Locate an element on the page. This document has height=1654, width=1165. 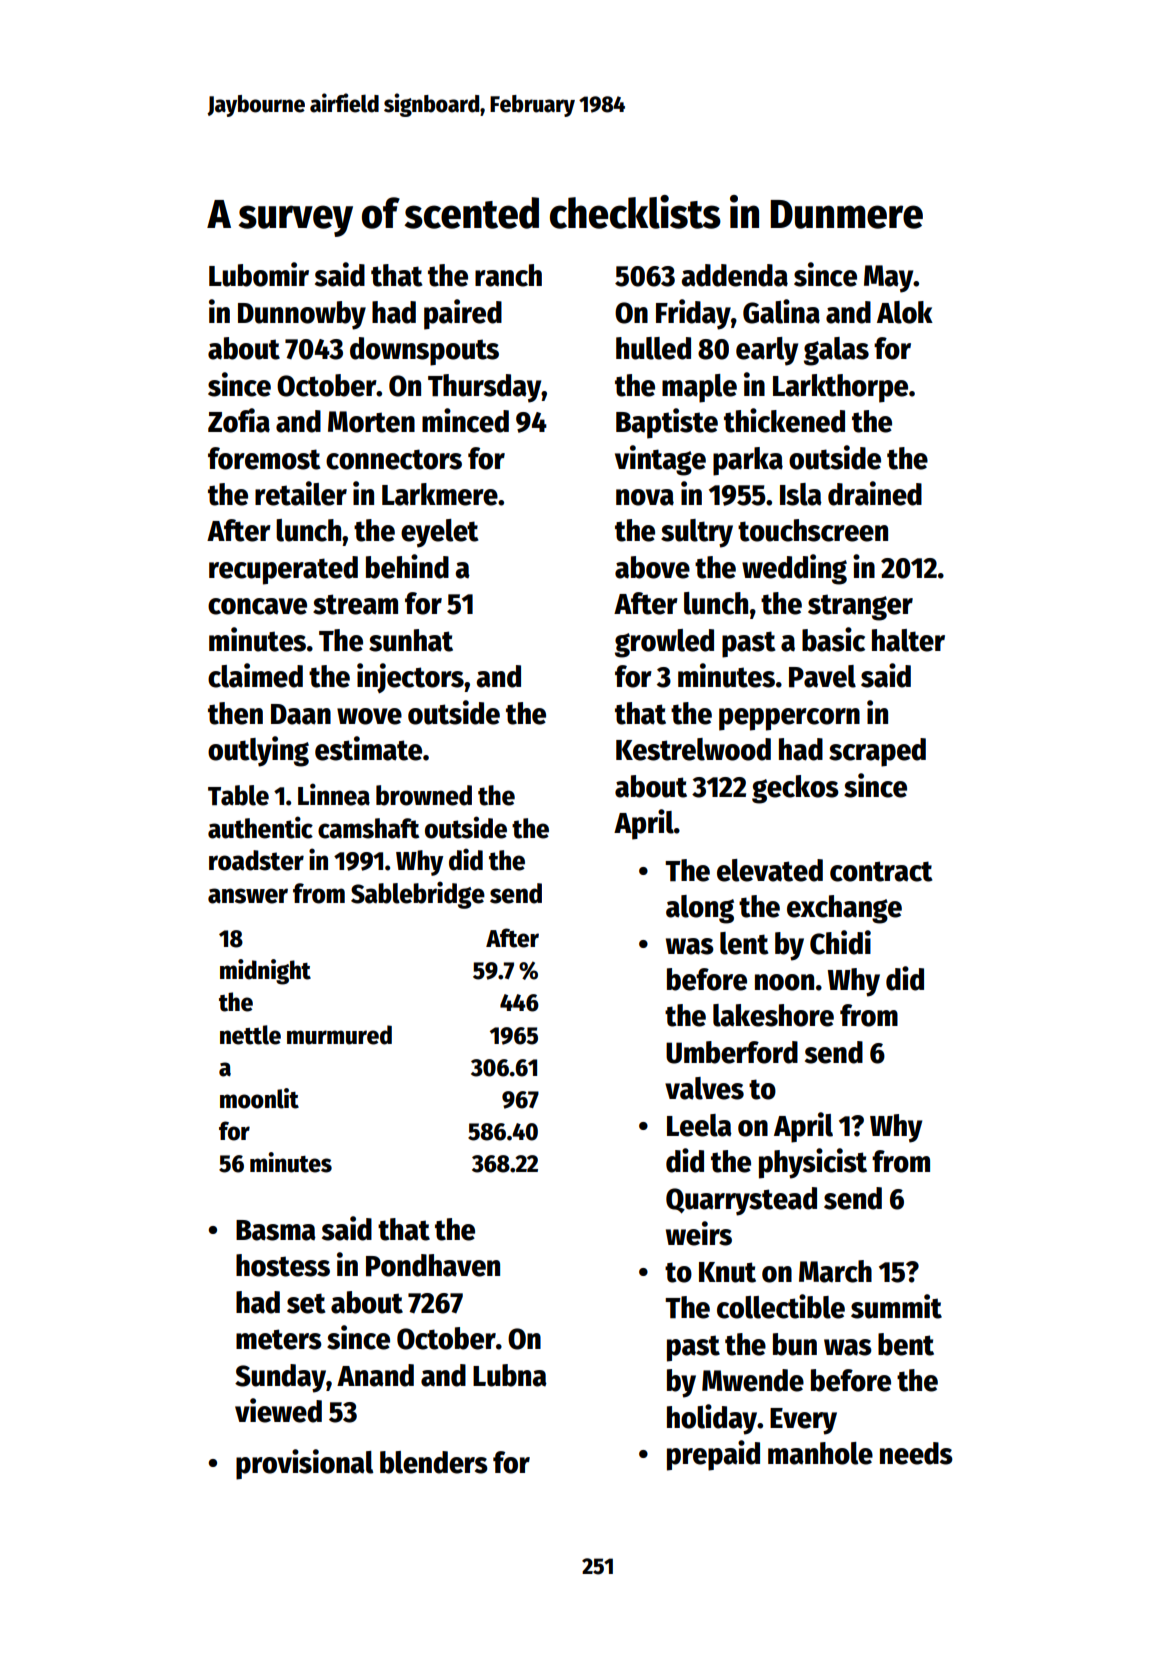
holiday is located at coordinates (712, 1419).
